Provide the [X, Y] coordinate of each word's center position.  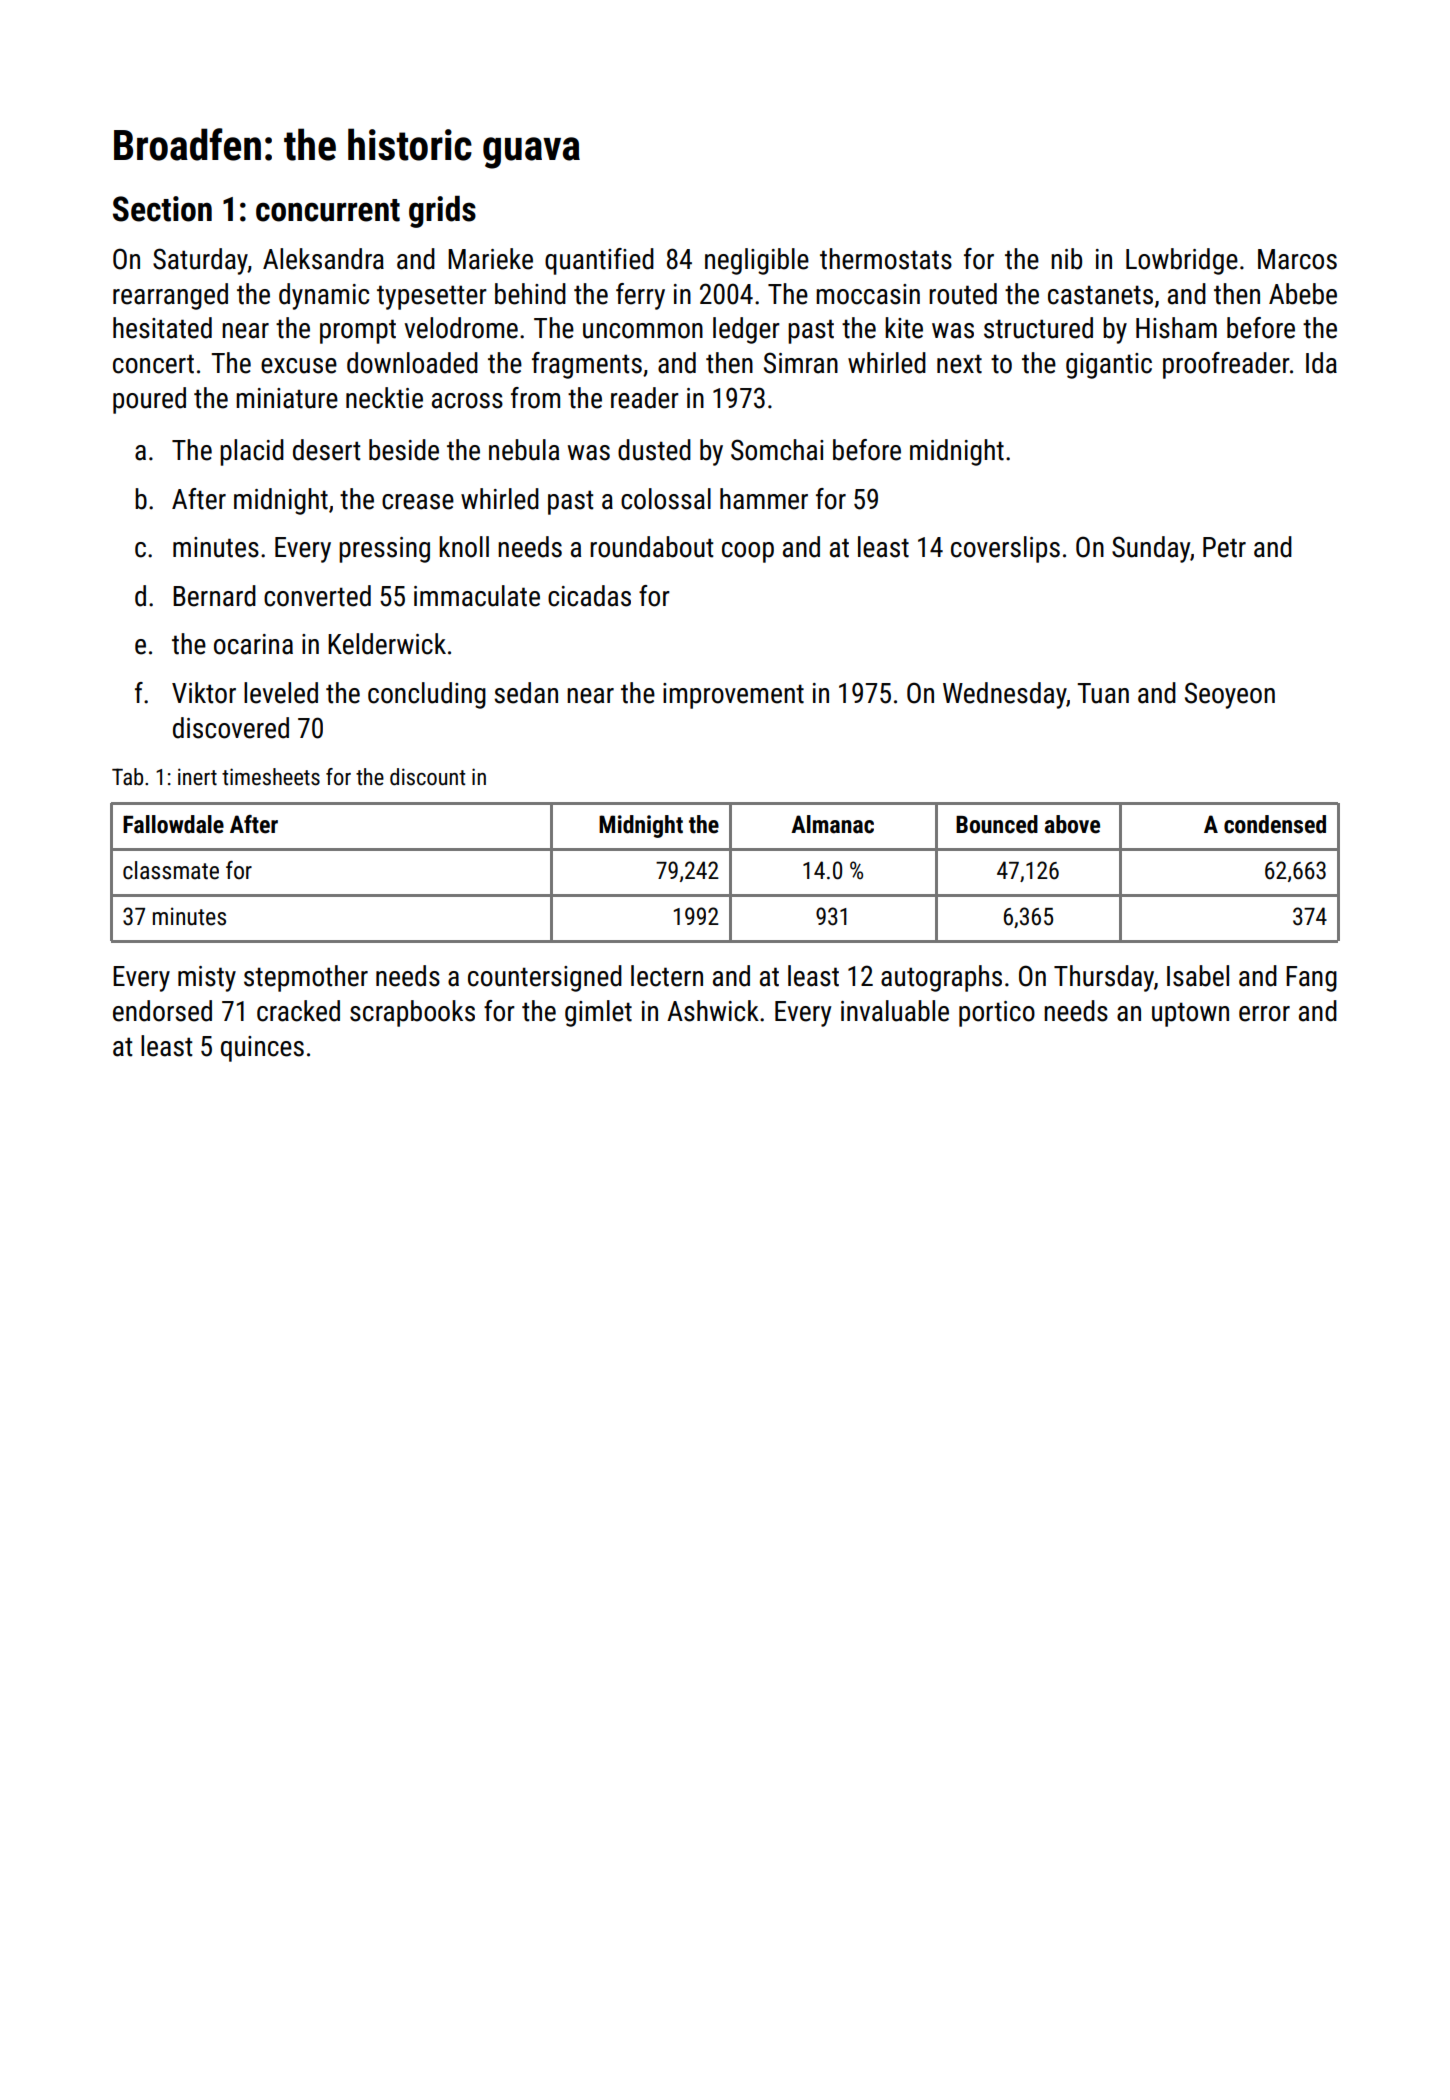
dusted [654, 450]
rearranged [170, 296]
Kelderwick [387, 644]
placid [252, 452]
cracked [298, 1011]
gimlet [598, 1013]
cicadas [589, 596]
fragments [587, 365]
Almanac [832, 824]
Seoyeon [1230, 695]
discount [427, 777]
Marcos [1297, 259]
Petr [1224, 547]
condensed [1275, 824]
